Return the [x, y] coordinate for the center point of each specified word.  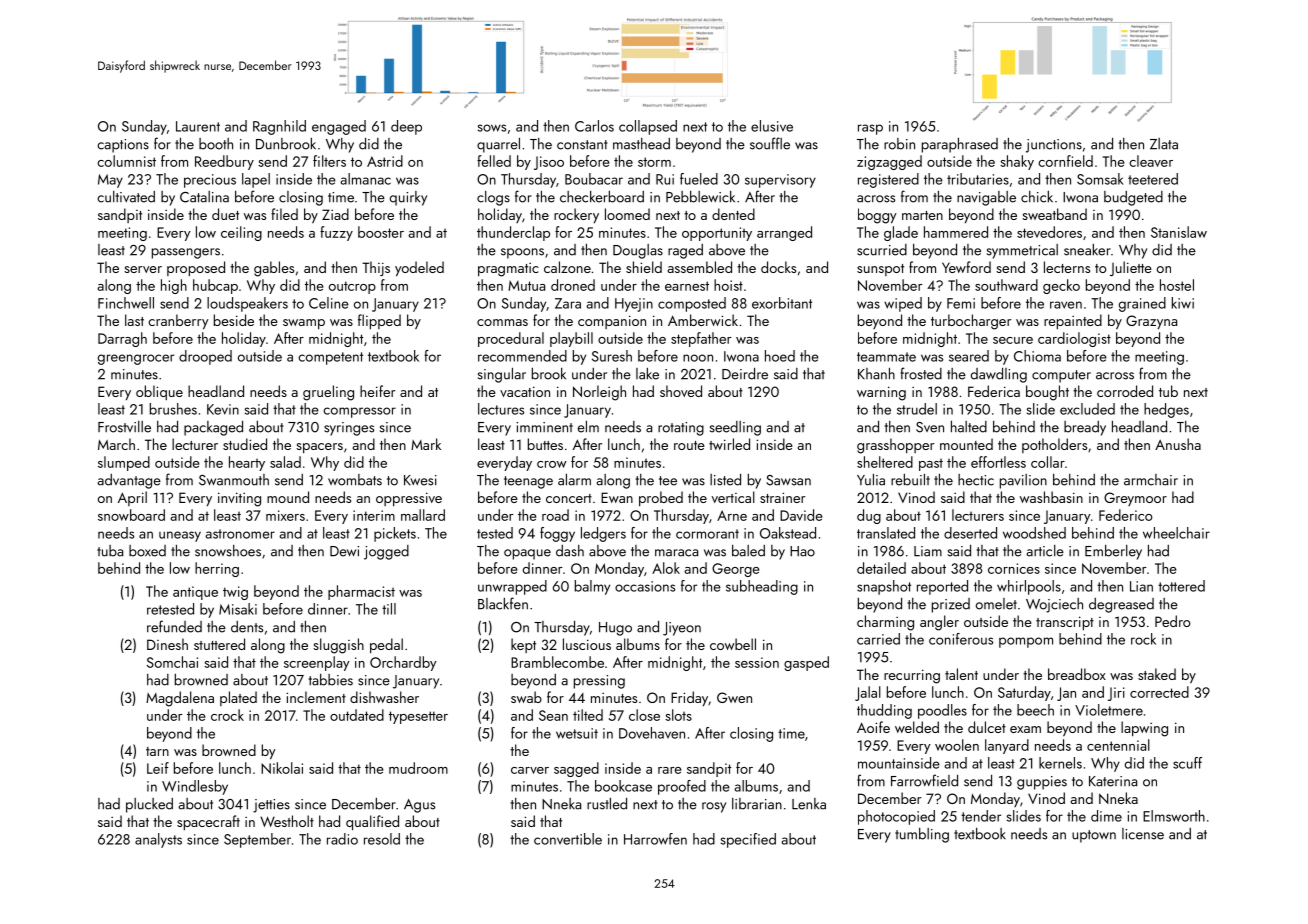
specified [748, 840]
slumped [124, 463]
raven [1066, 305]
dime [1106, 816]
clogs [493, 198]
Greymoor [1135, 499]
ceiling [241, 233]
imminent [544, 427]
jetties [271, 806]
